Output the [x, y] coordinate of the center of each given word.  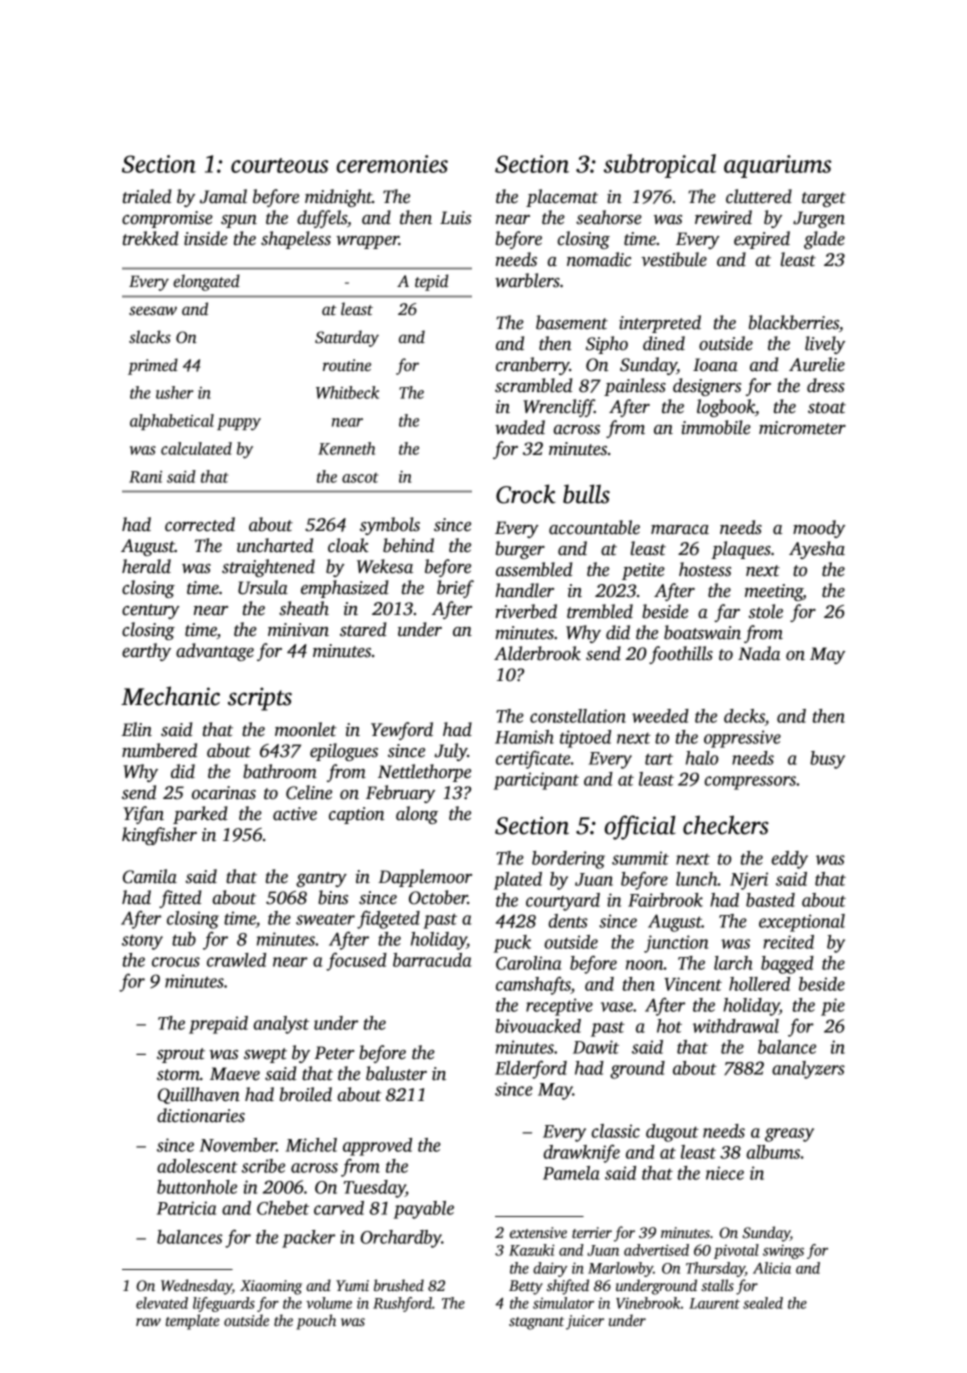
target [824, 199]
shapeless [296, 240]
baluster [396, 1073]
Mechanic [170, 696]
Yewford [402, 731]
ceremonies [392, 164]
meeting [774, 592]
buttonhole [197, 1187]
